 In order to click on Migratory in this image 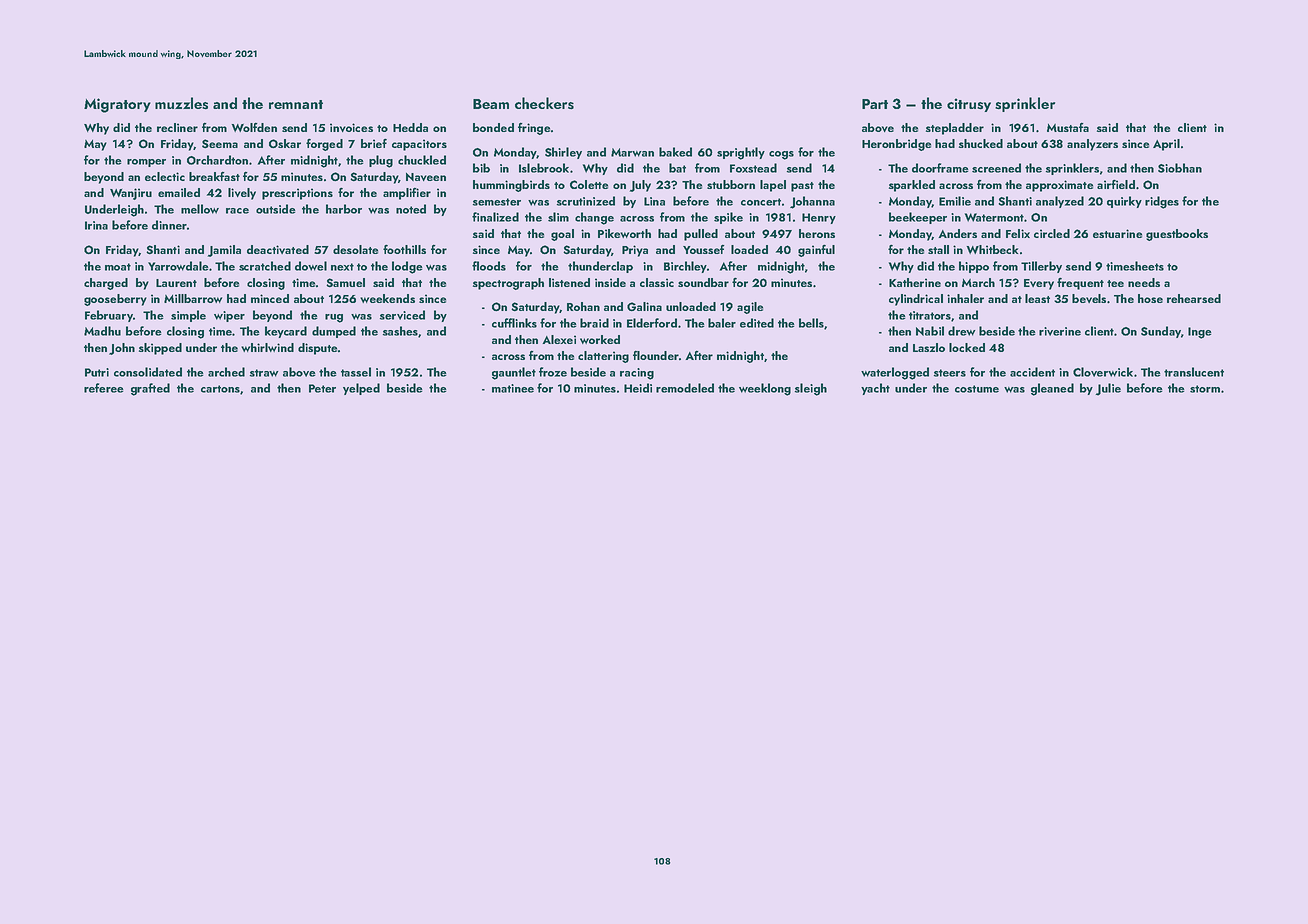, I will do `click(117, 105)`.
